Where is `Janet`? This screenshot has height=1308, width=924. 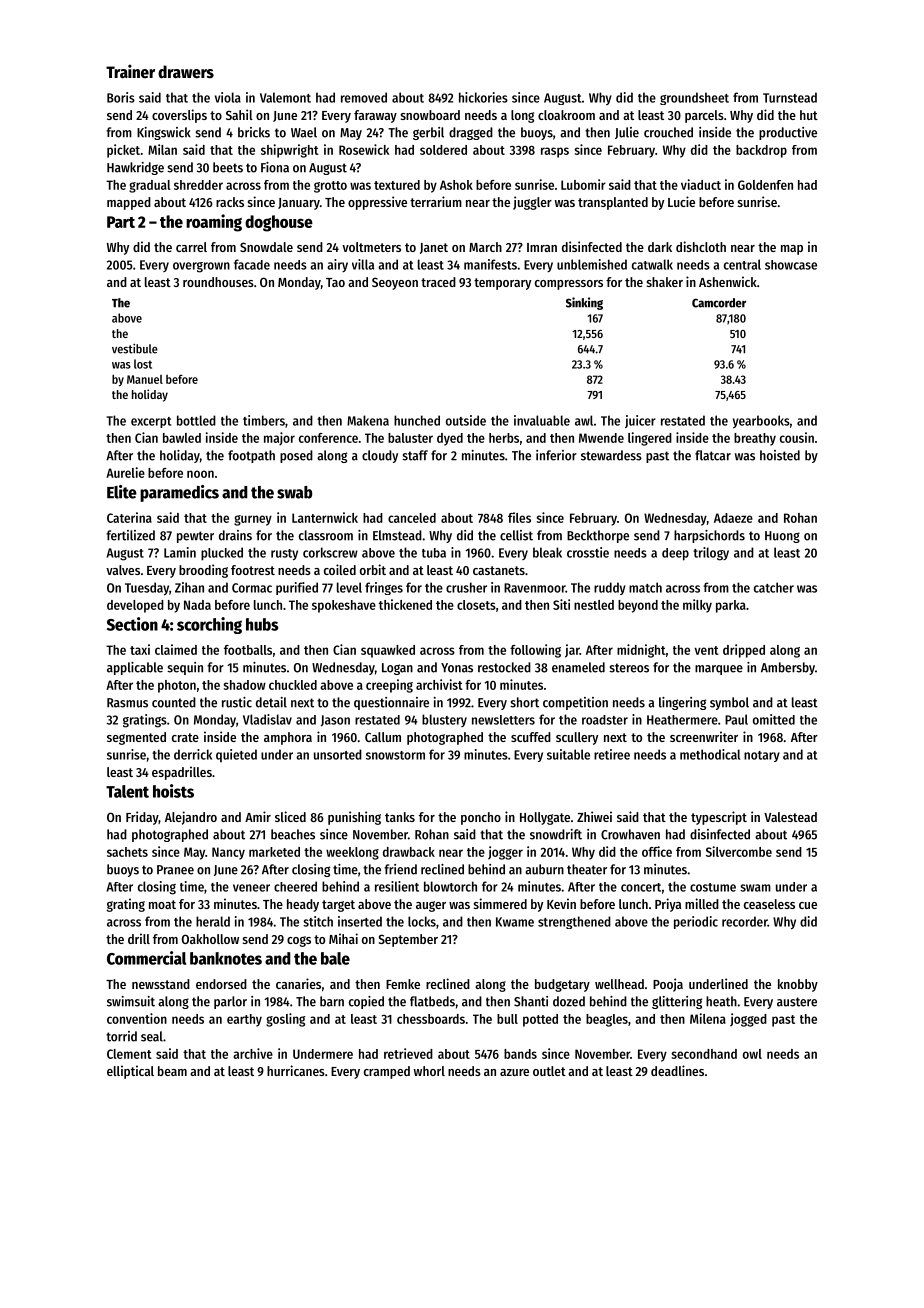 Janet is located at coordinates (434, 248).
